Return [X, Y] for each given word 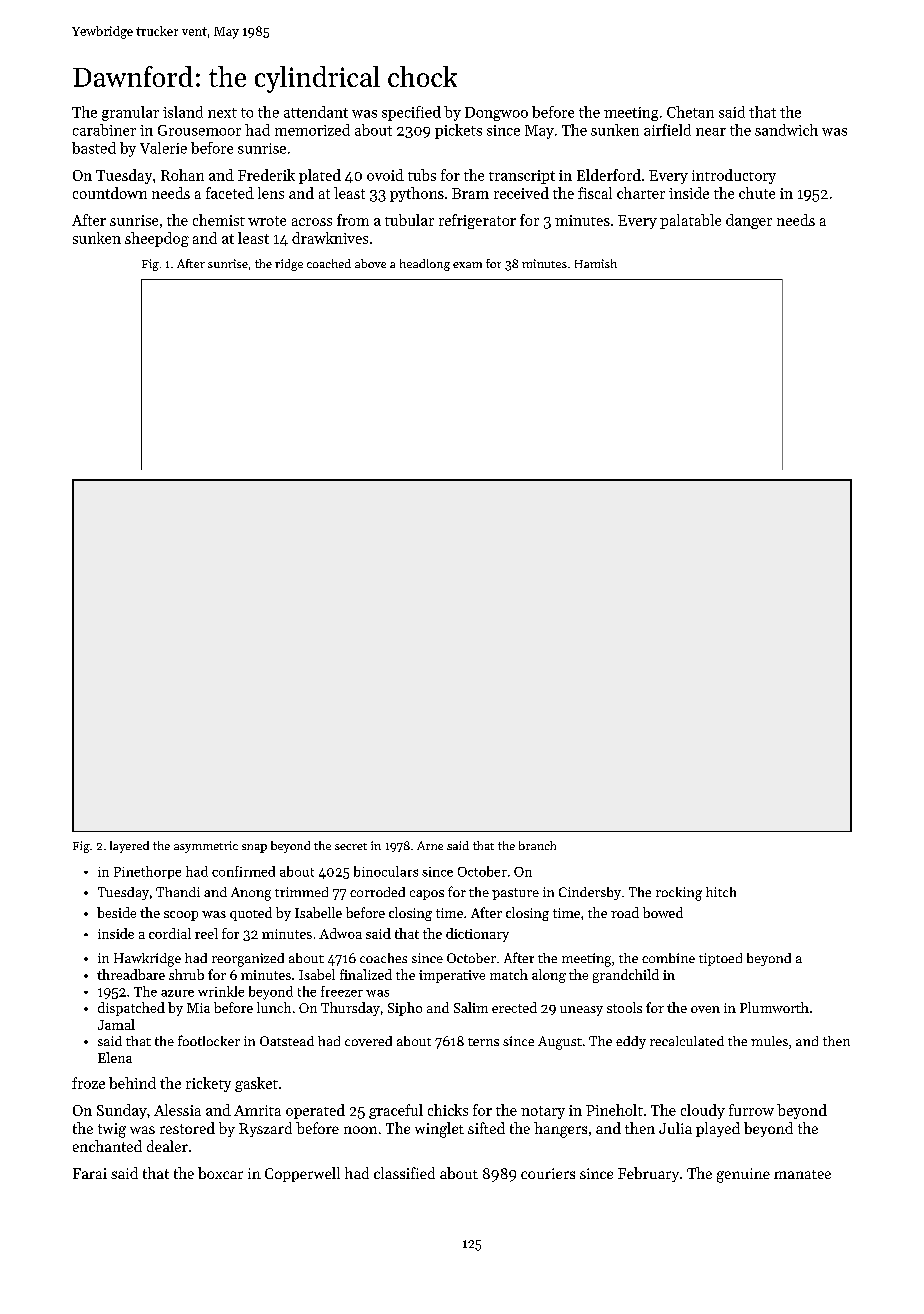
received [521, 193]
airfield [667, 130]
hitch [721, 892]
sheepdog [157, 239]
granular [130, 113]
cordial [170, 933]
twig [112, 1130]
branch [537, 845]
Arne [430, 845]
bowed [663, 912]
